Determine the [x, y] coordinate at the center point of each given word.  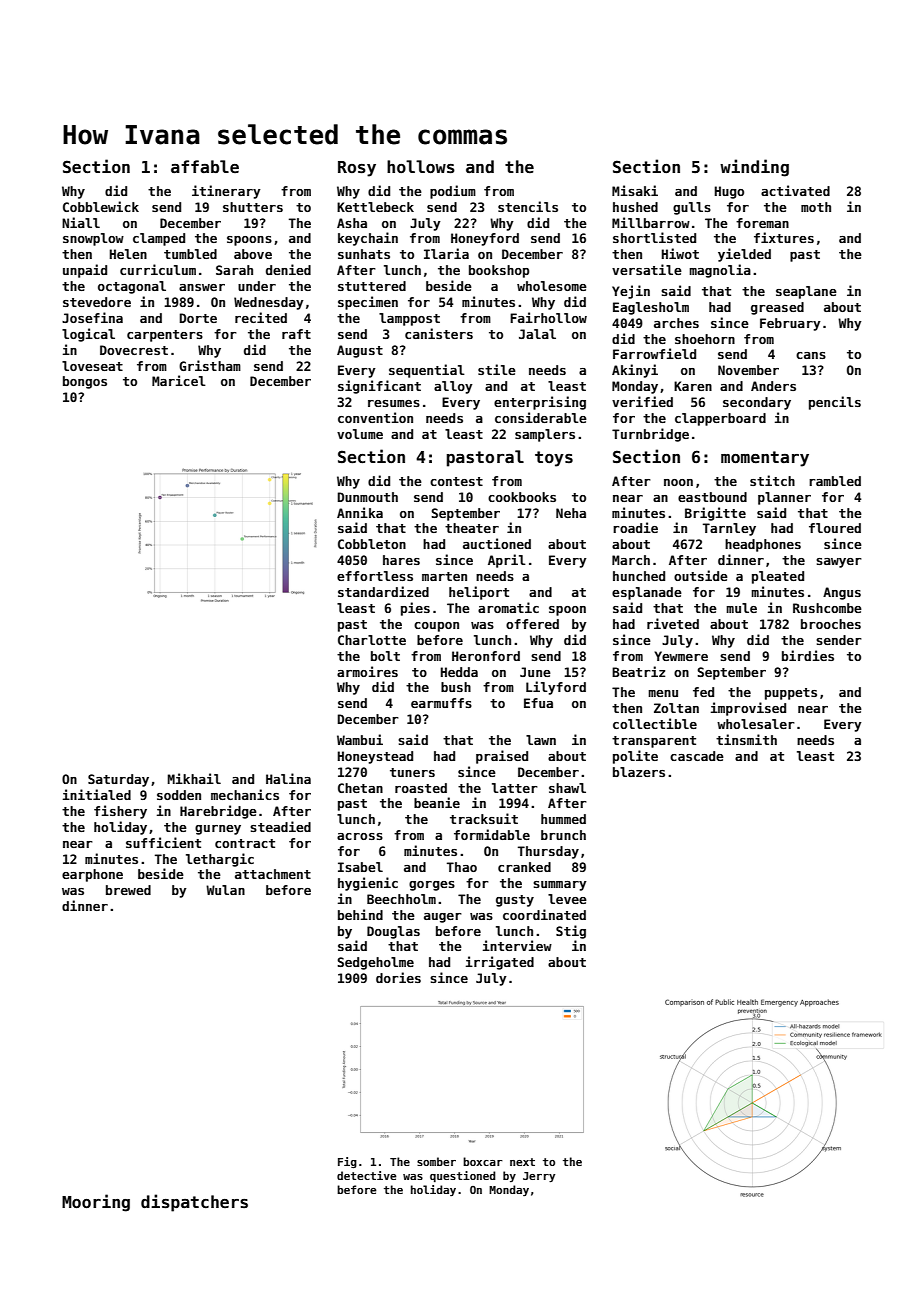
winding [754, 168]
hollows [421, 167]
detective [367, 1175]
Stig [571, 932]
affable [205, 166]
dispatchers [194, 1203]
